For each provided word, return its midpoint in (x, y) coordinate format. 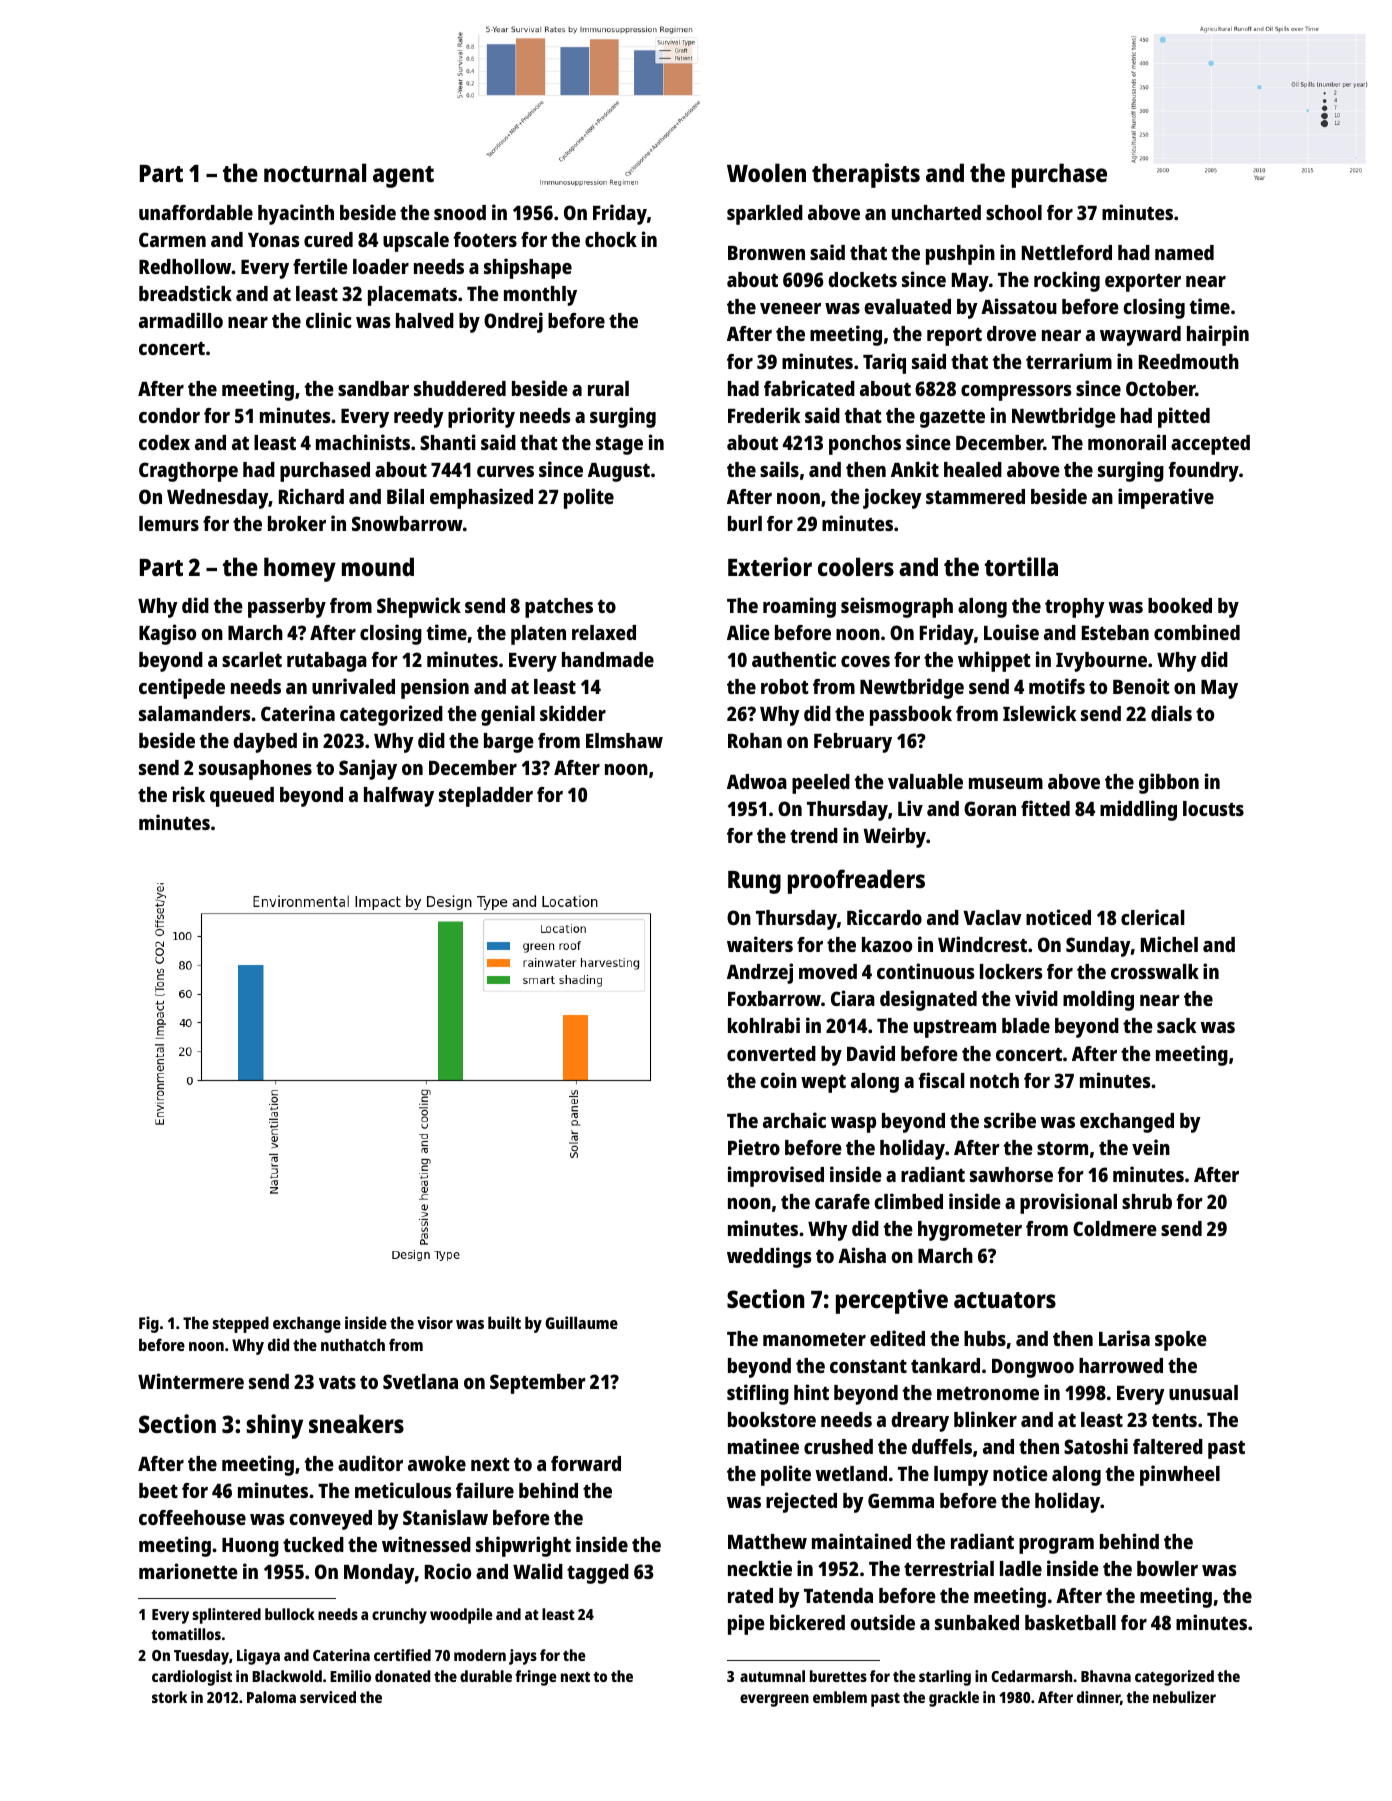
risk (189, 794)
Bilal (405, 496)
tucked (313, 1544)
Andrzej (760, 973)
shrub (1147, 1201)
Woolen (766, 172)
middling (1138, 810)
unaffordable (196, 212)
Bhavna (1106, 1676)
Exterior (770, 566)
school (1014, 212)
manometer (814, 1339)
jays (523, 1657)
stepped (240, 1324)
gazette (952, 419)
